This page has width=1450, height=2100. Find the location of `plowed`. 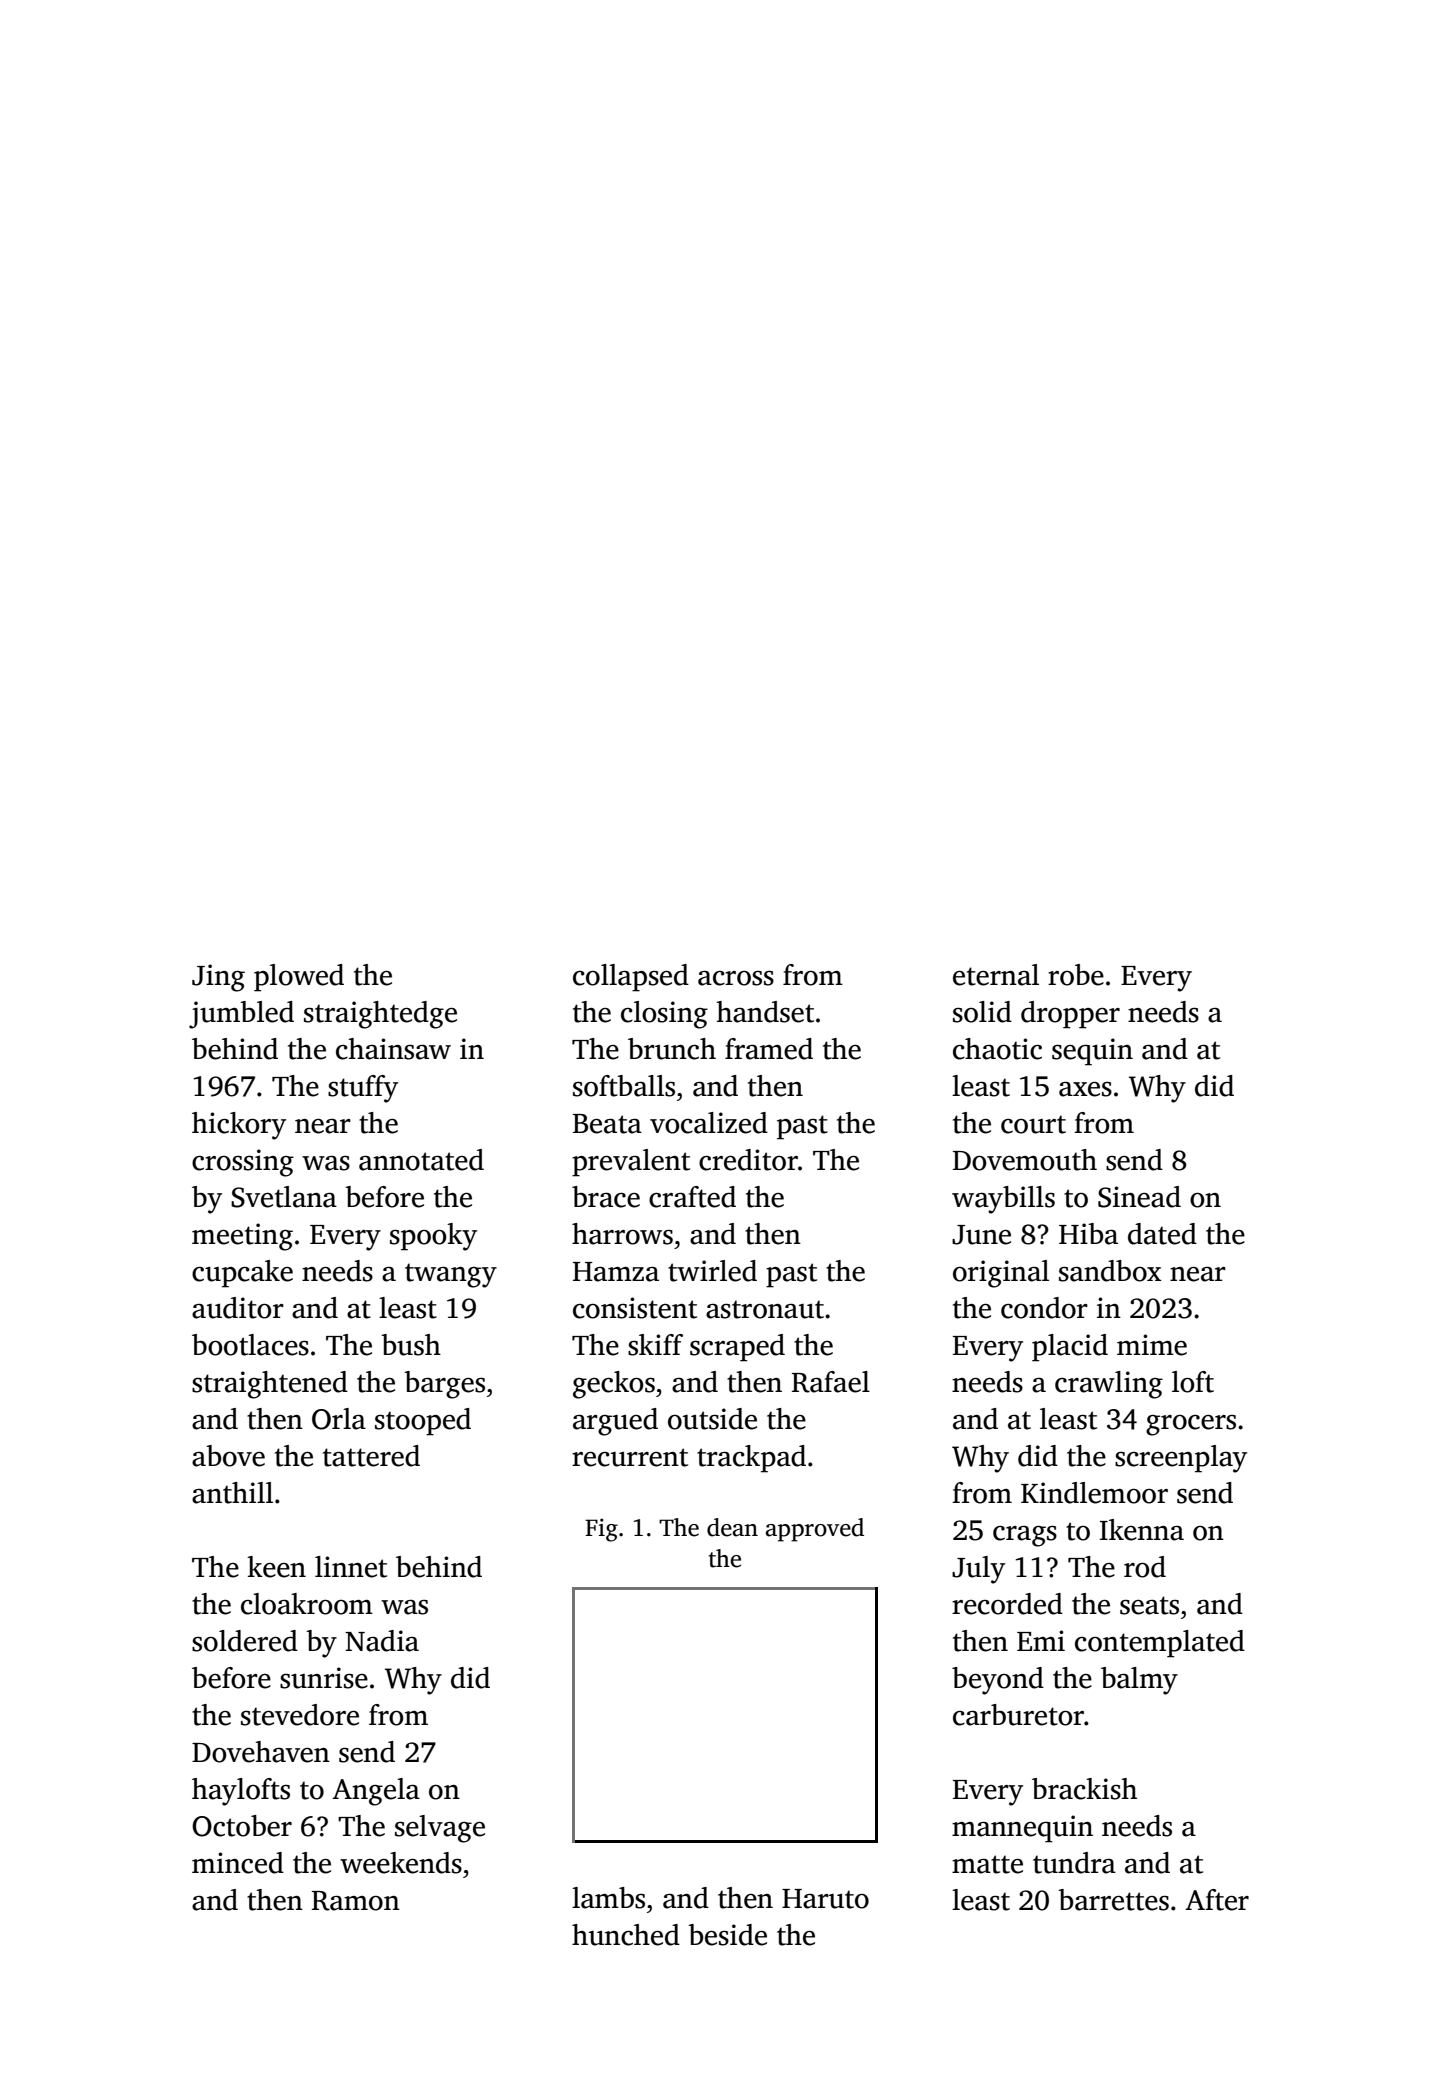

plowed is located at coordinates (299, 978).
